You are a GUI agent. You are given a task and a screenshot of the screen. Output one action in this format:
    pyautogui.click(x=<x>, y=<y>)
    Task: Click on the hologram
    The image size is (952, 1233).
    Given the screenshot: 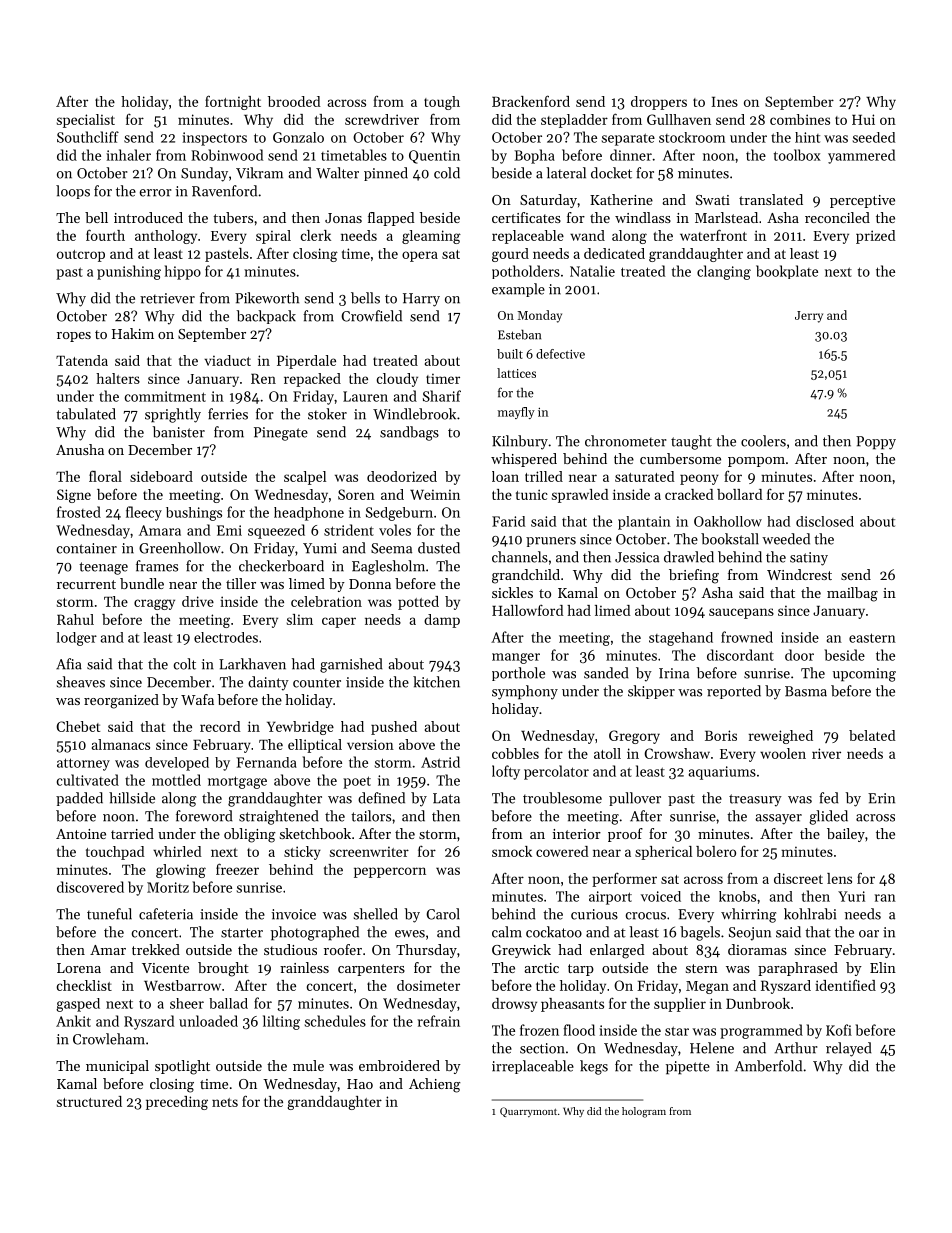 What is the action you would take?
    pyautogui.click(x=644, y=1112)
